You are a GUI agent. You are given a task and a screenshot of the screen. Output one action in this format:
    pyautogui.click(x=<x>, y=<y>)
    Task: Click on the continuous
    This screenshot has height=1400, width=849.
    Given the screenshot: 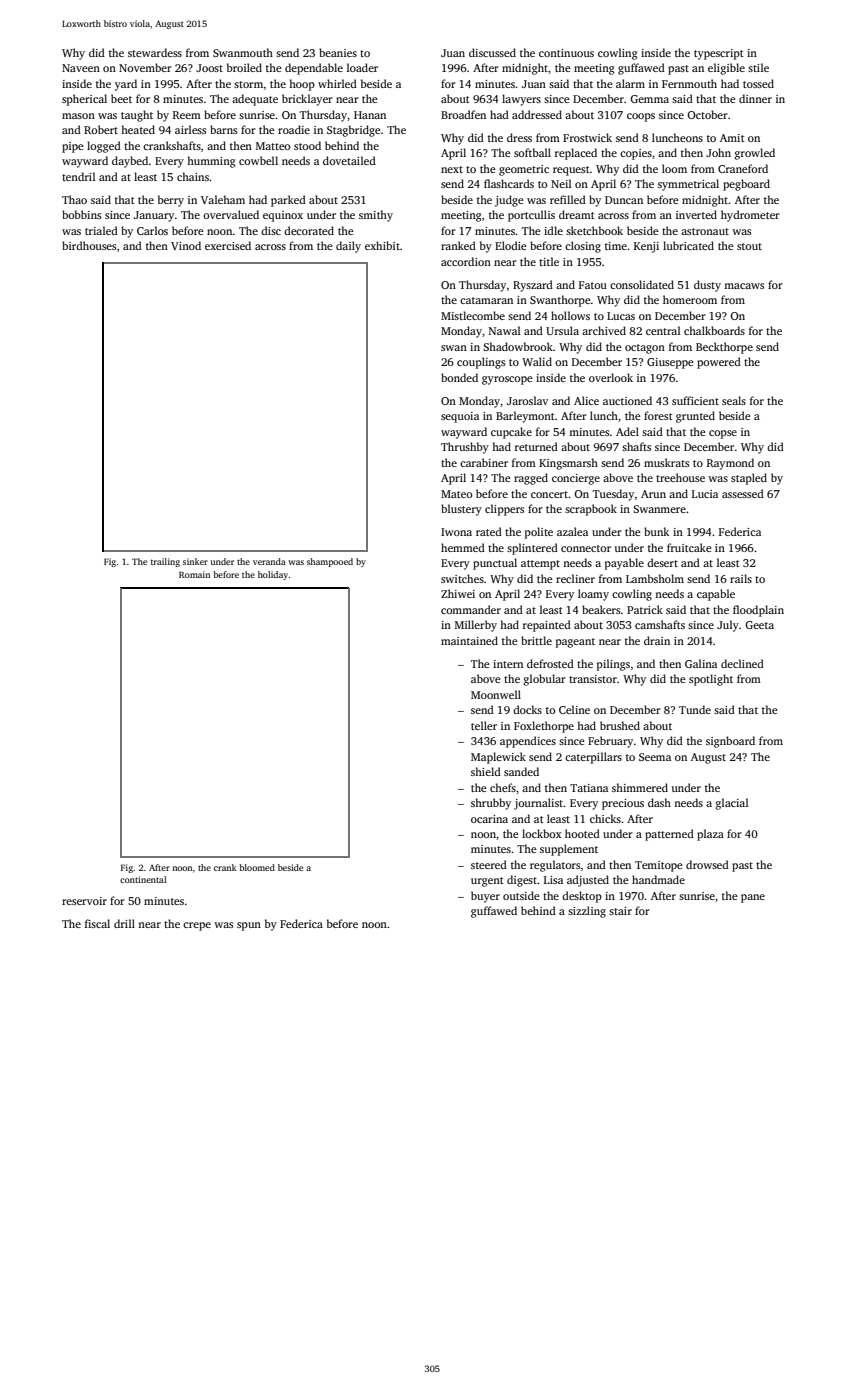 What is the action you would take?
    pyautogui.click(x=566, y=53)
